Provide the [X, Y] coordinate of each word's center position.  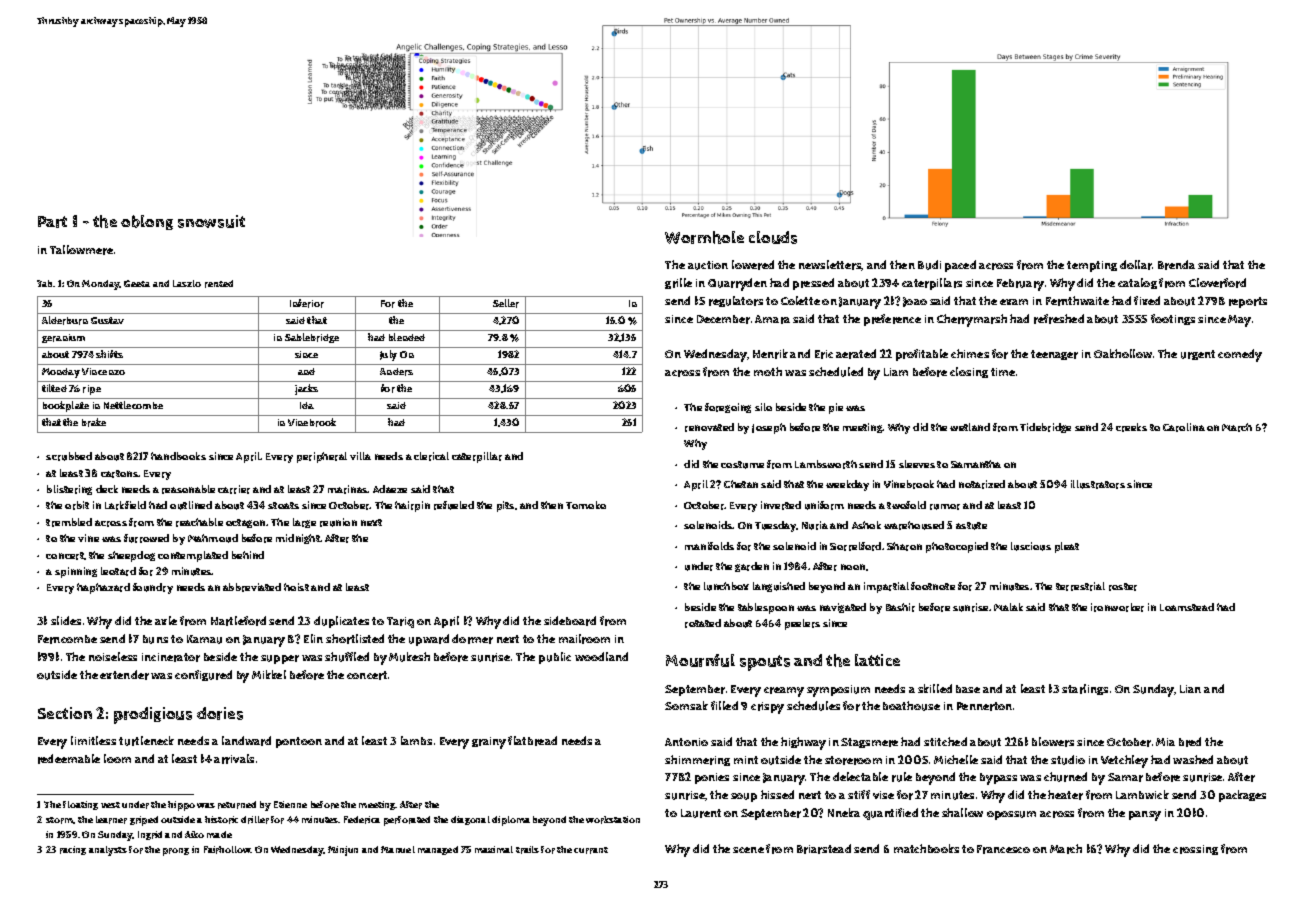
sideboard [570, 621]
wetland [970, 427]
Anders [396, 372]
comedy [1240, 355]
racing [73, 850]
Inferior [307, 303]
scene [748, 850]
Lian [1190, 689]
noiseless [113, 656]
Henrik [770, 354]
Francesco [1003, 849]
